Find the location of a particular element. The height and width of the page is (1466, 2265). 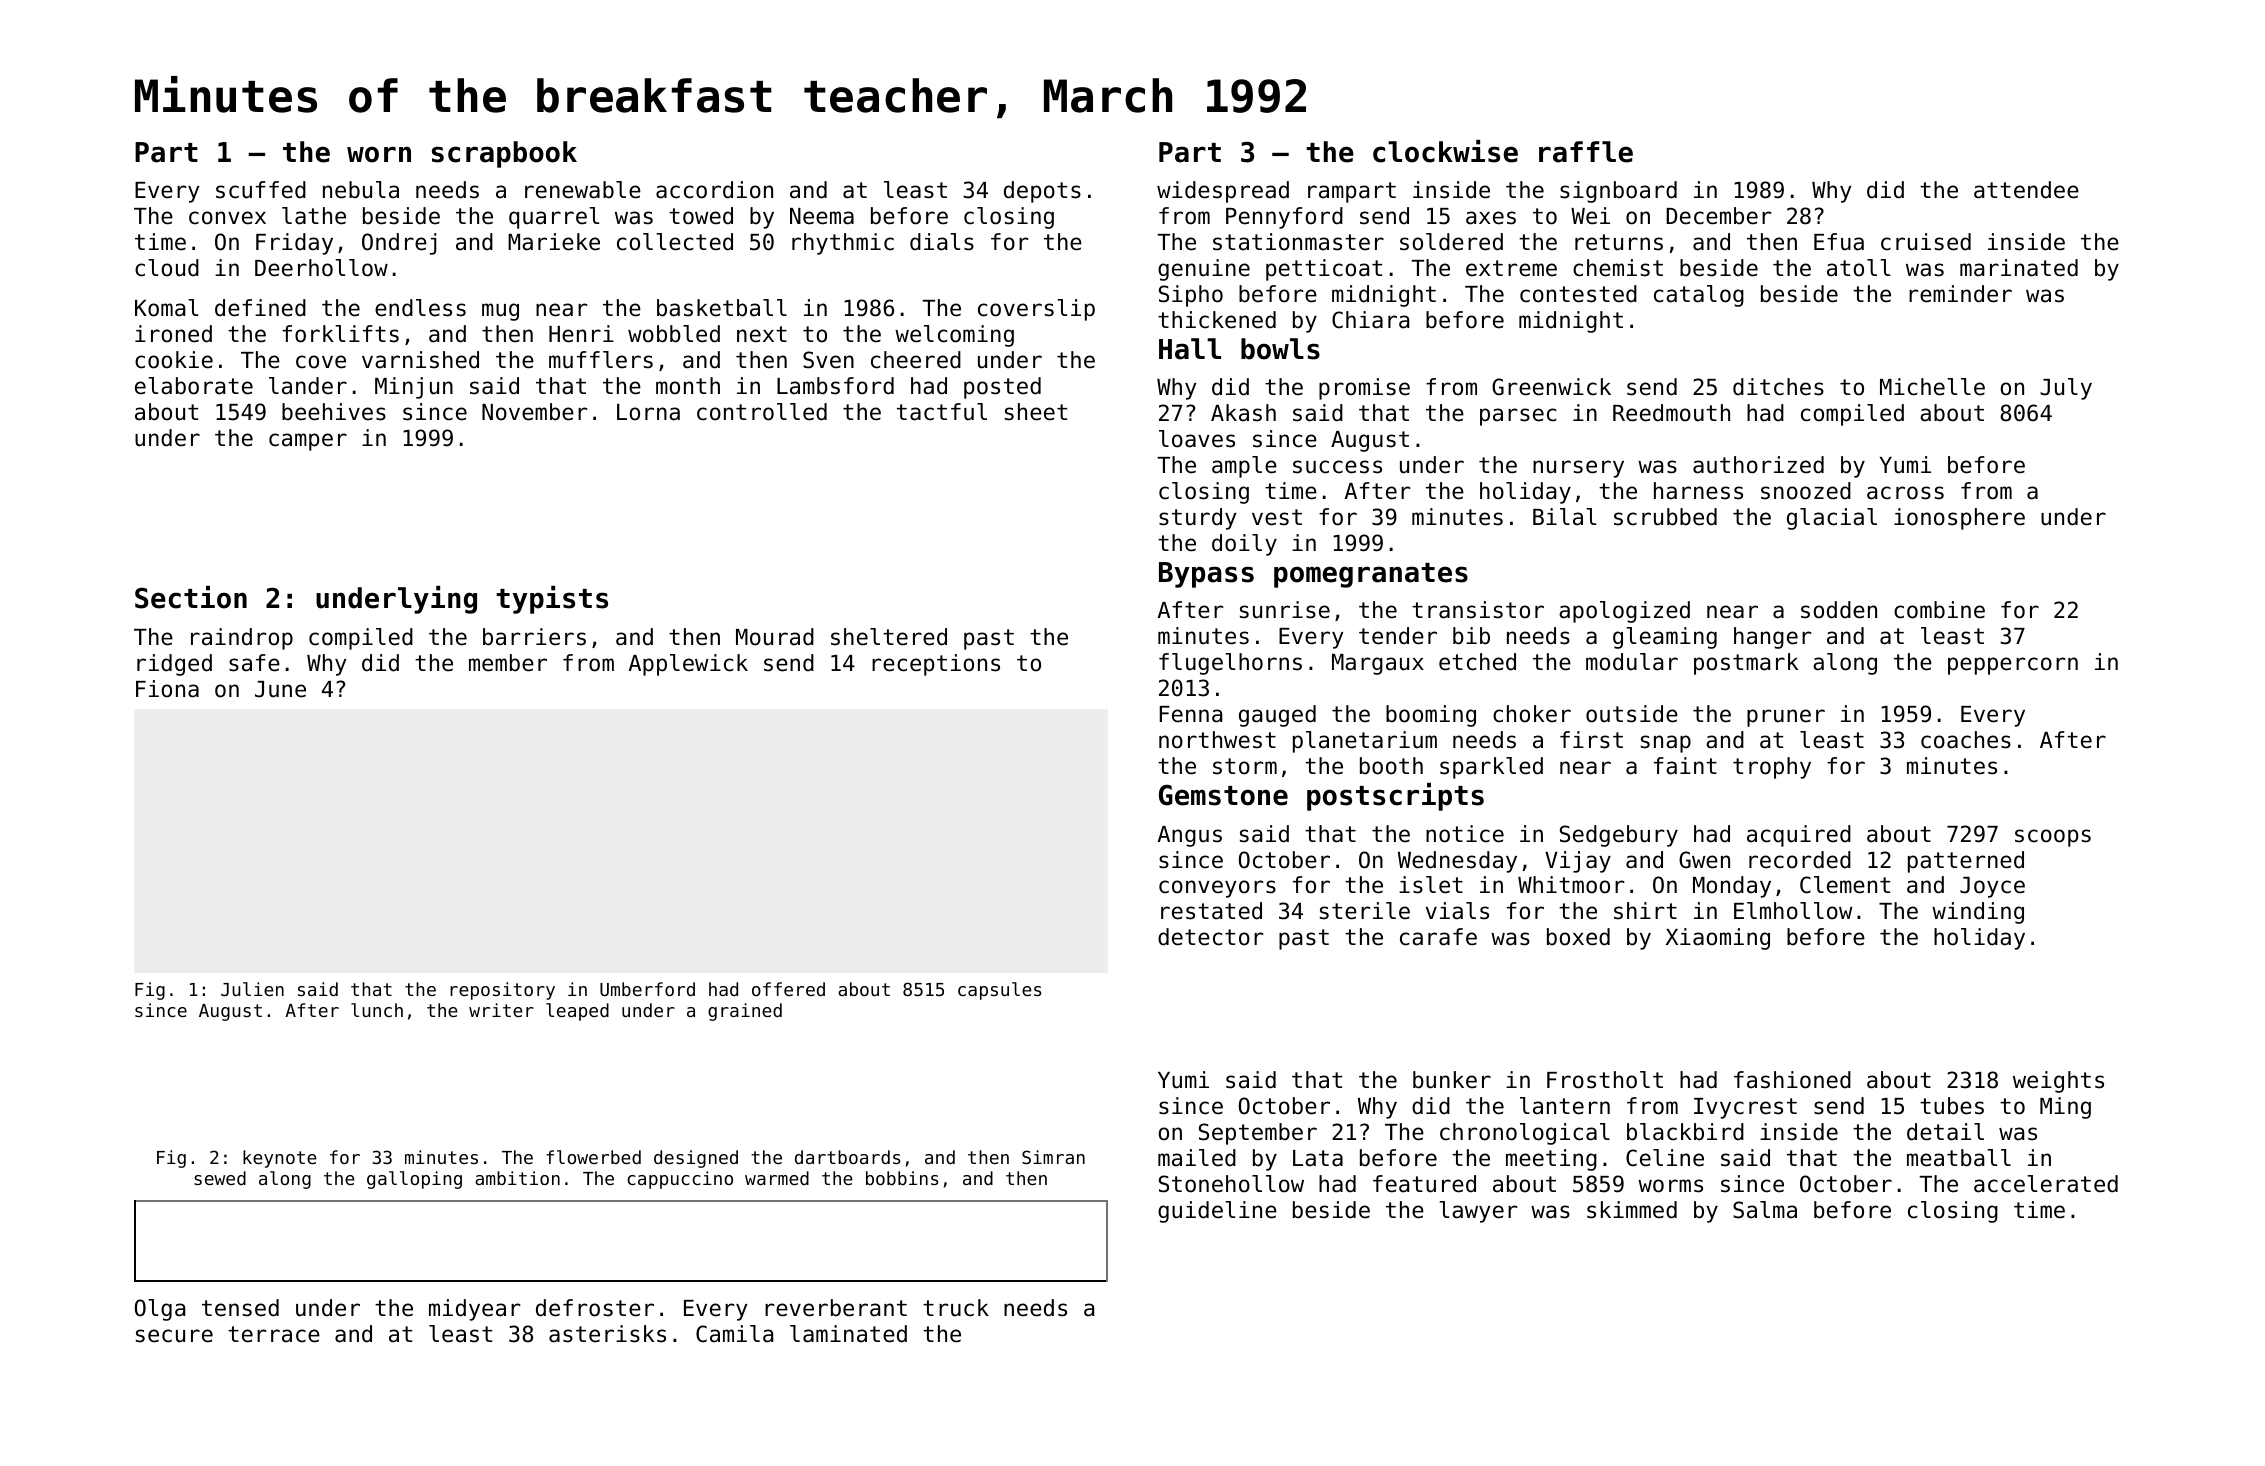

restated is located at coordinates (1211, 911).
